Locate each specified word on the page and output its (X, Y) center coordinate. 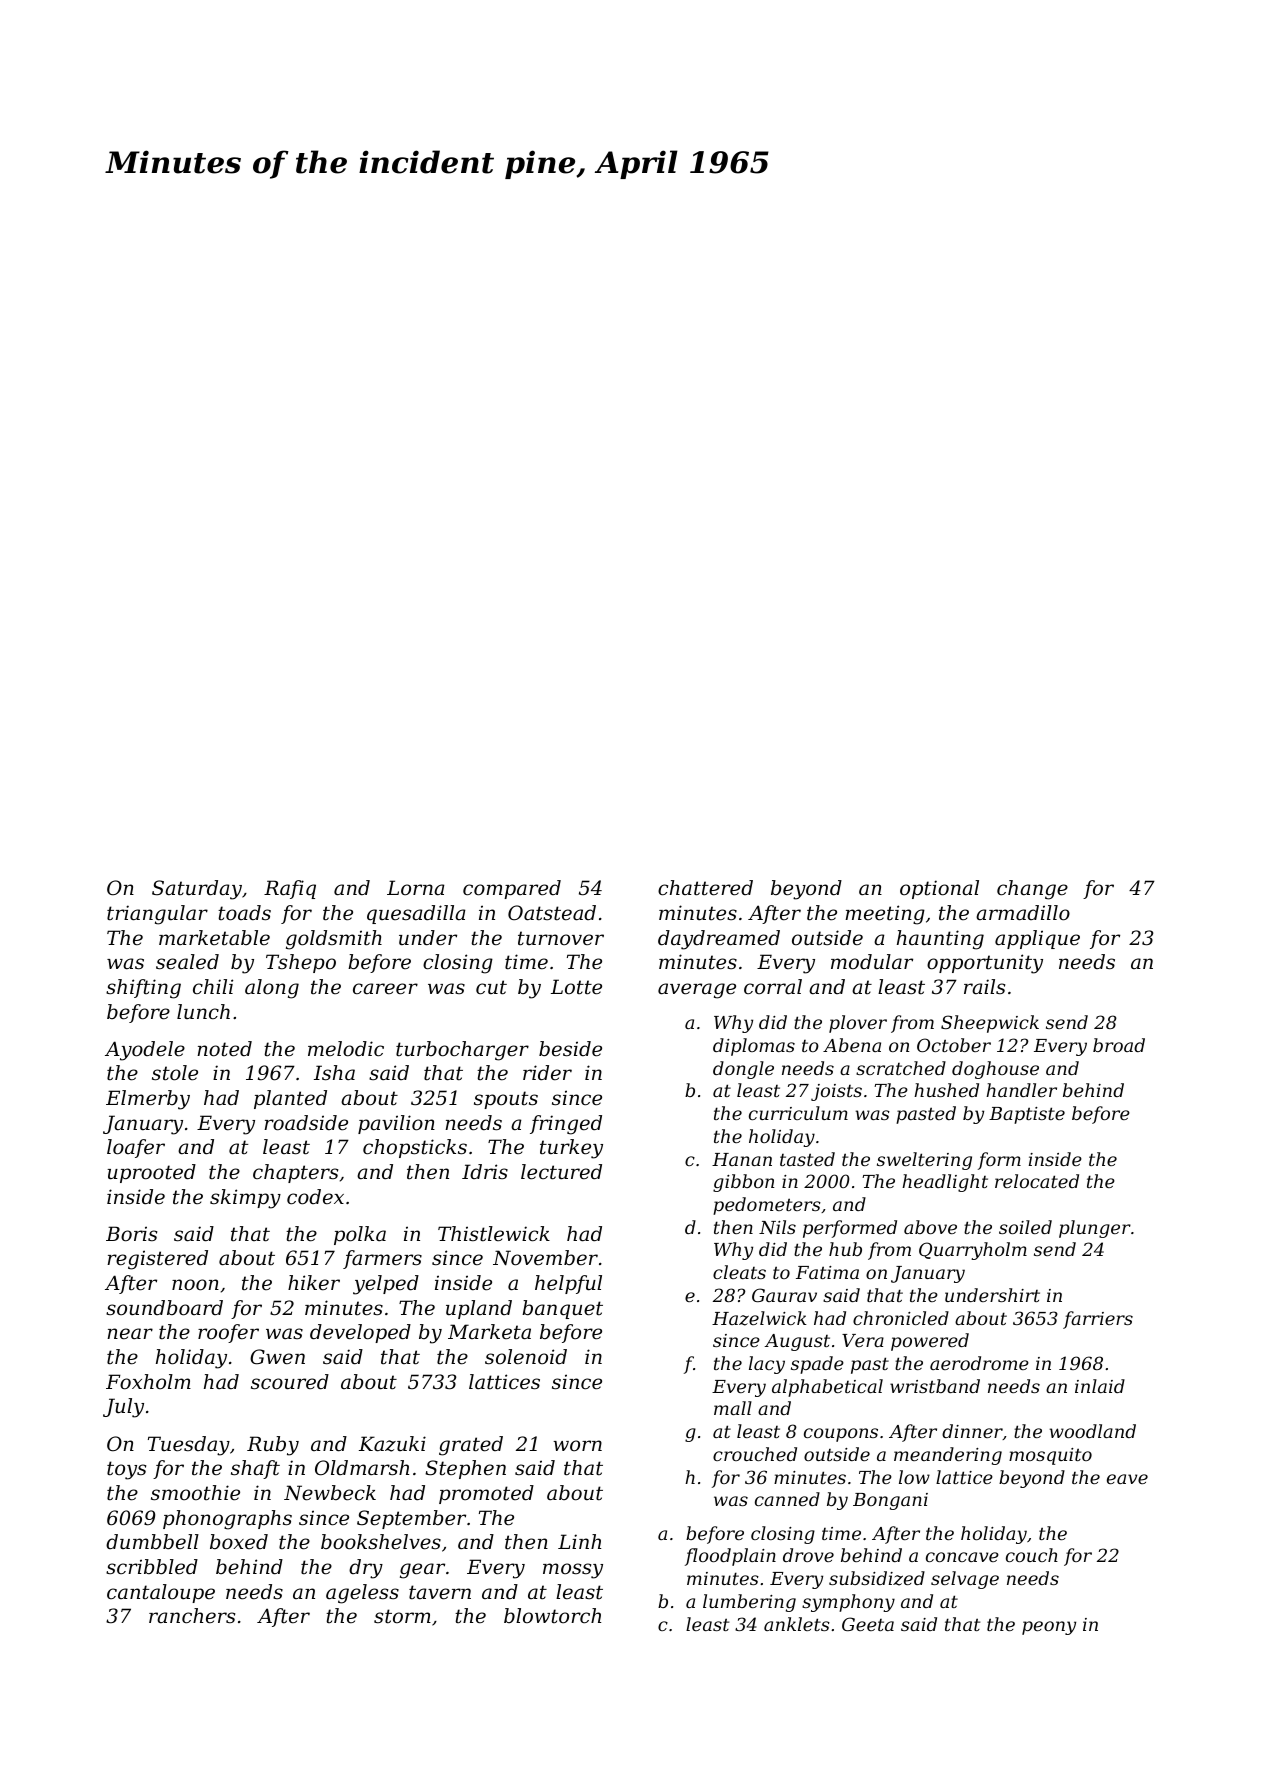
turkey (571, 1149)
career (385, 989)
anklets (797, 1624)
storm (402, 1616)
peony (1049, 1628)
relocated (1037, 1181)
